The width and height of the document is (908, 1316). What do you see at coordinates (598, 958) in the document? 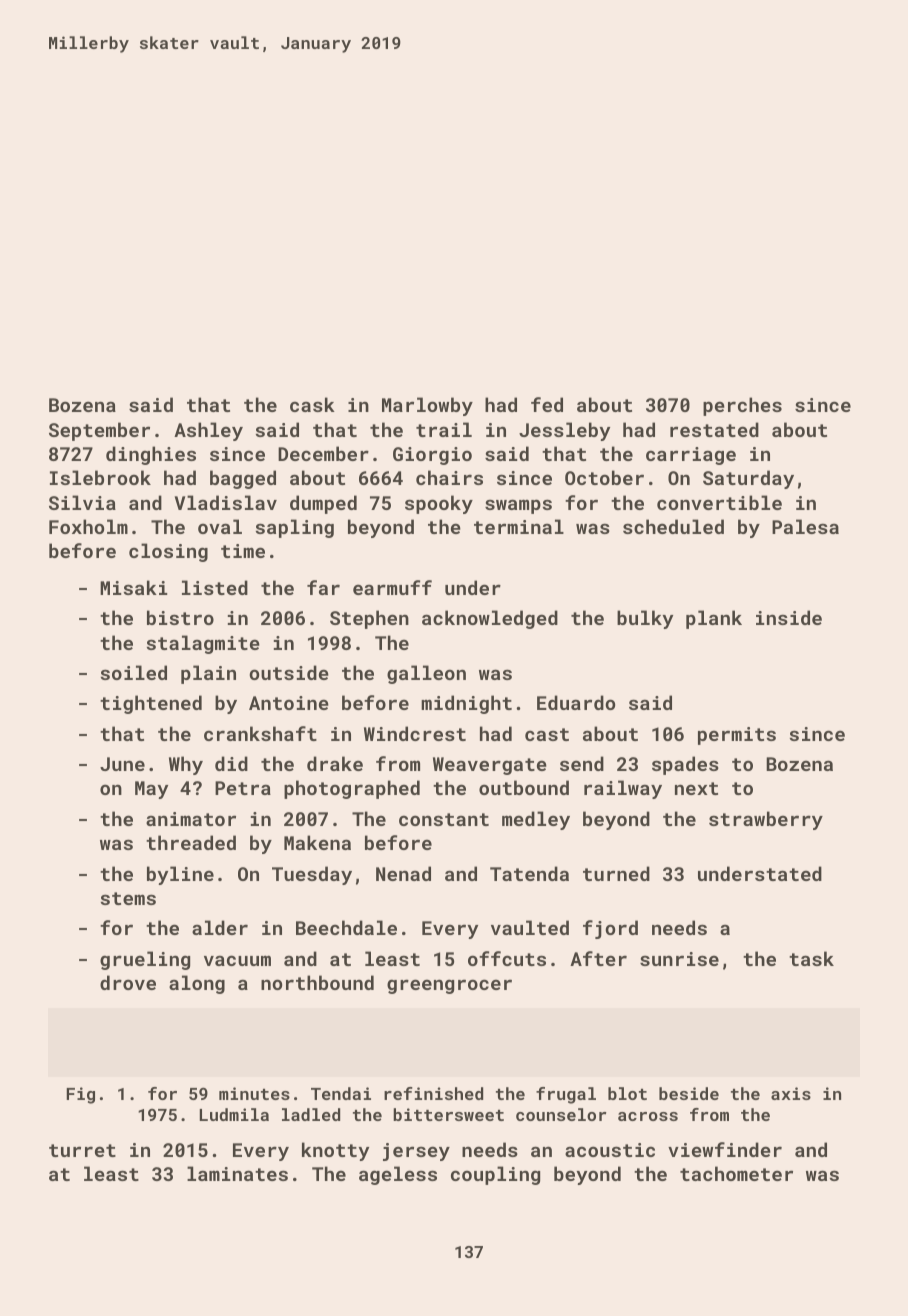
I see `After` at bounding box center [598, 958].
